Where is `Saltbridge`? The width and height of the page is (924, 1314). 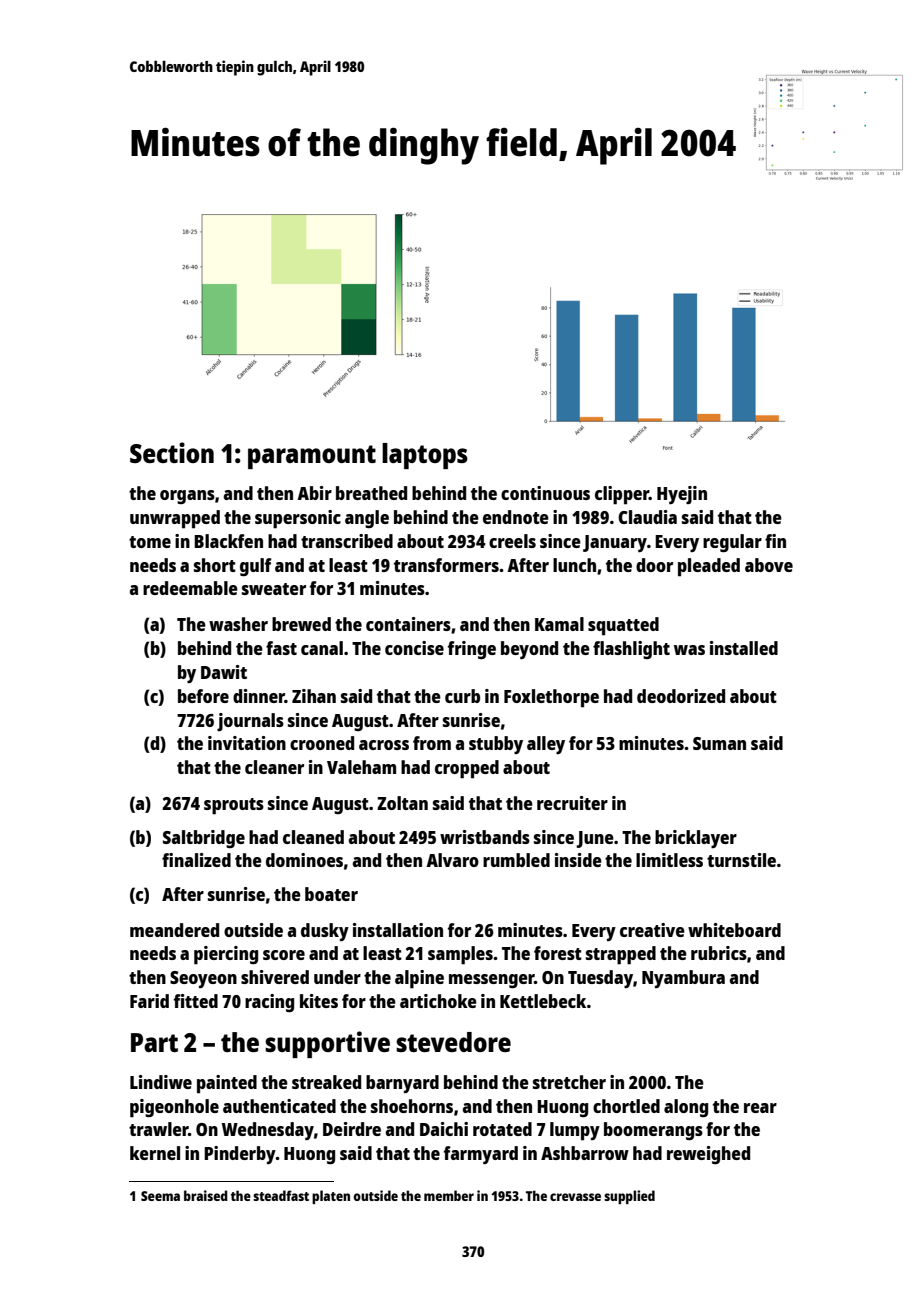 Saltbridge is located at coordinates (204, 839).
